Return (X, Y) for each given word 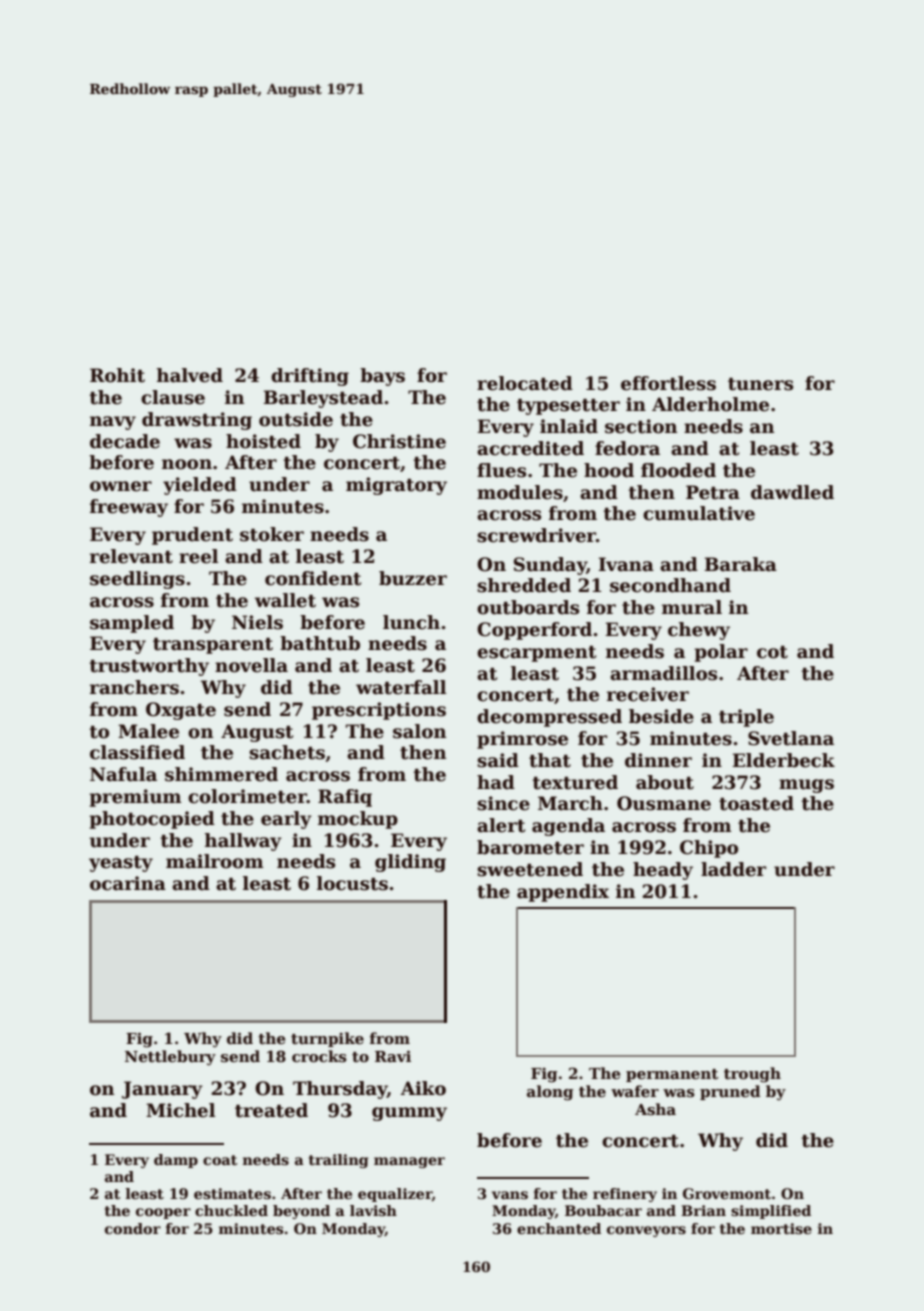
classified (137, 752)
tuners (760, 384)
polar (721, 653)
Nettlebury (170, 1058)
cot (772, 652)
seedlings (137, 580)
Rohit (117, 375)
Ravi (393, 1056)
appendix (563, 893)
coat (220, 1160)
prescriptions (379, 711)
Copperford (534, 631)
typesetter (568, 407)
